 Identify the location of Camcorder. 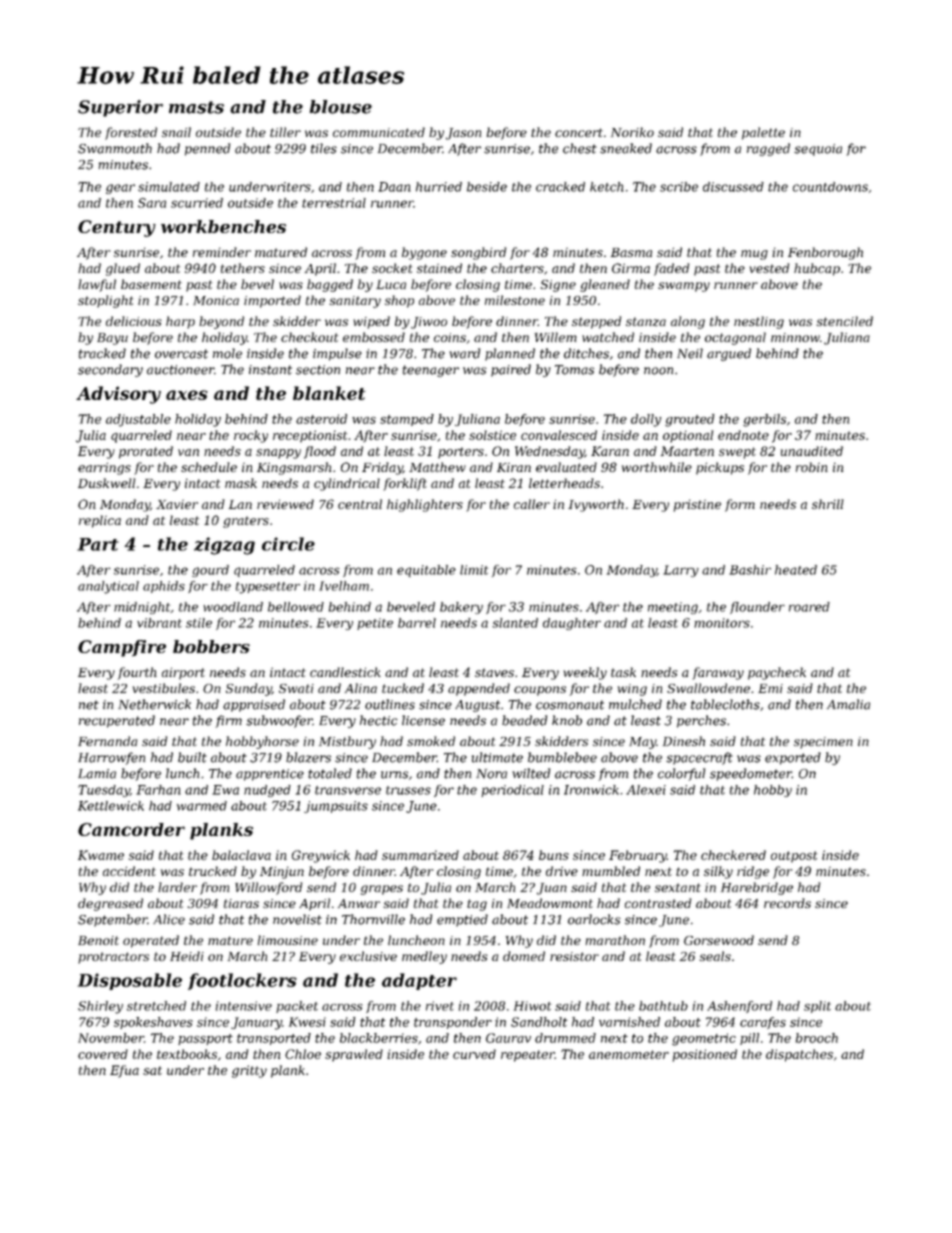
(131, 829).
